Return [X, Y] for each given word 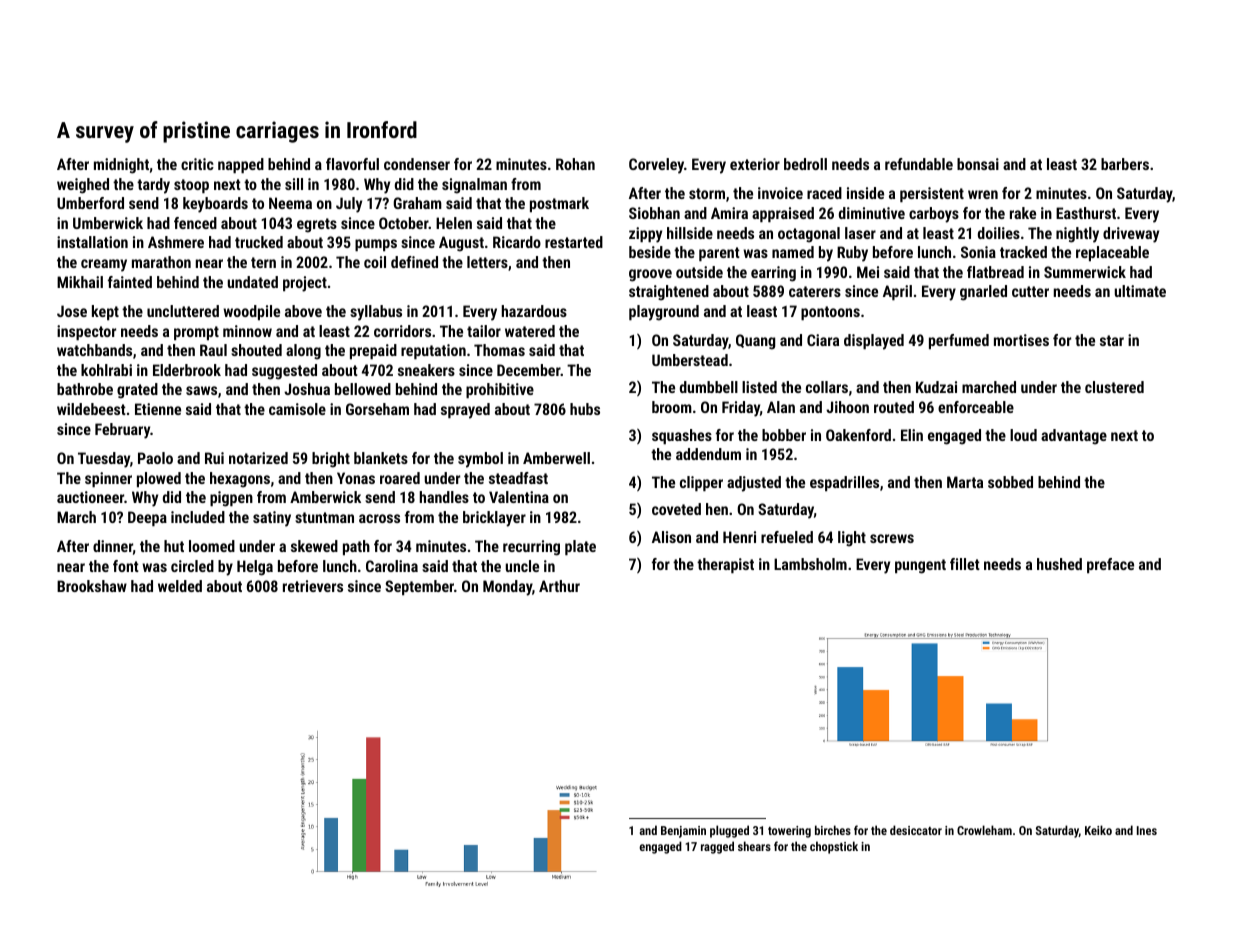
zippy [645, 235]
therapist [725, 565]
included [198, 517]
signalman [474, 186]
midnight [121, 166]
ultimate [1140, 291]
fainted [130, 282]
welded [180, 586]
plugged [729, 831]
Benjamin [683, 832]
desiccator [916, 830]
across [379, 518]
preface [1110, 565]
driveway [1131, 235]
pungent [920, 566]
